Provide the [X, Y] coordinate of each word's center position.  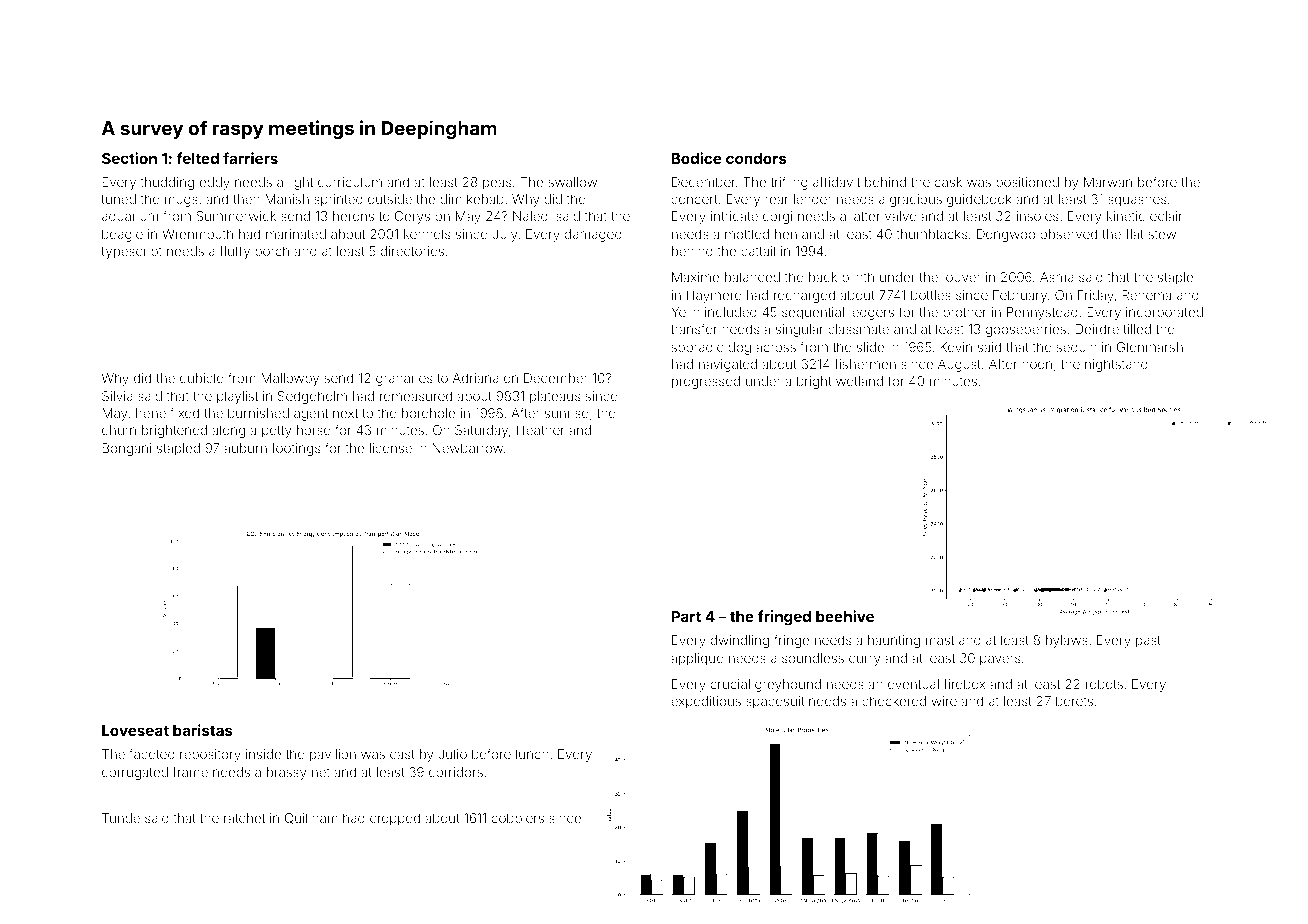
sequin [1077, 348]
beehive [845, 616]
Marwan [1108, 182]
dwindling [740, 641]
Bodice [696, 158]
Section [129, 158]
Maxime [695, 277]
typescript [131, 252]
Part [686, 616]
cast [402, 754]
